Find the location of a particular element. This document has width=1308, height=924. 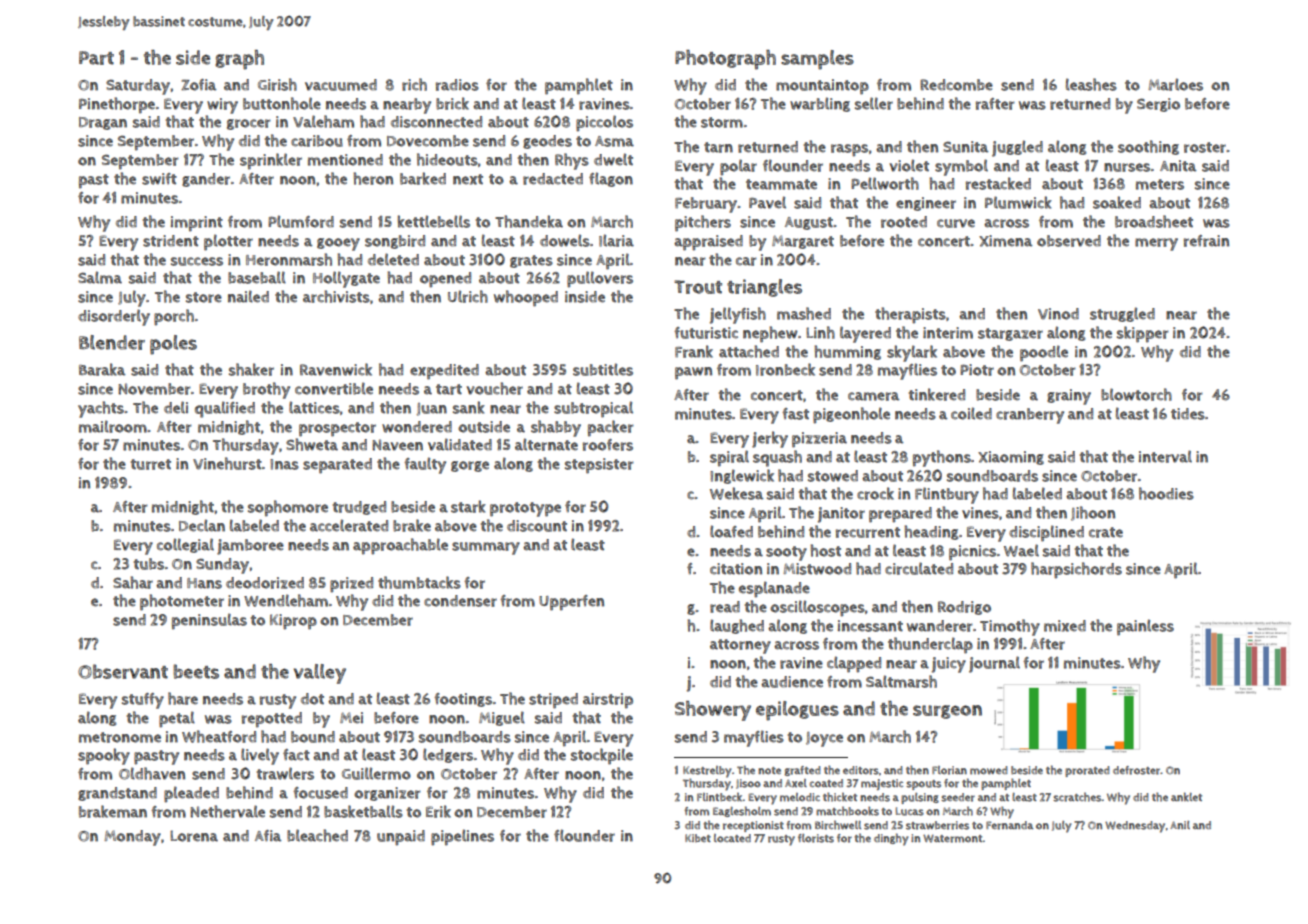

Anil is located at coordinates (1180, 825).
